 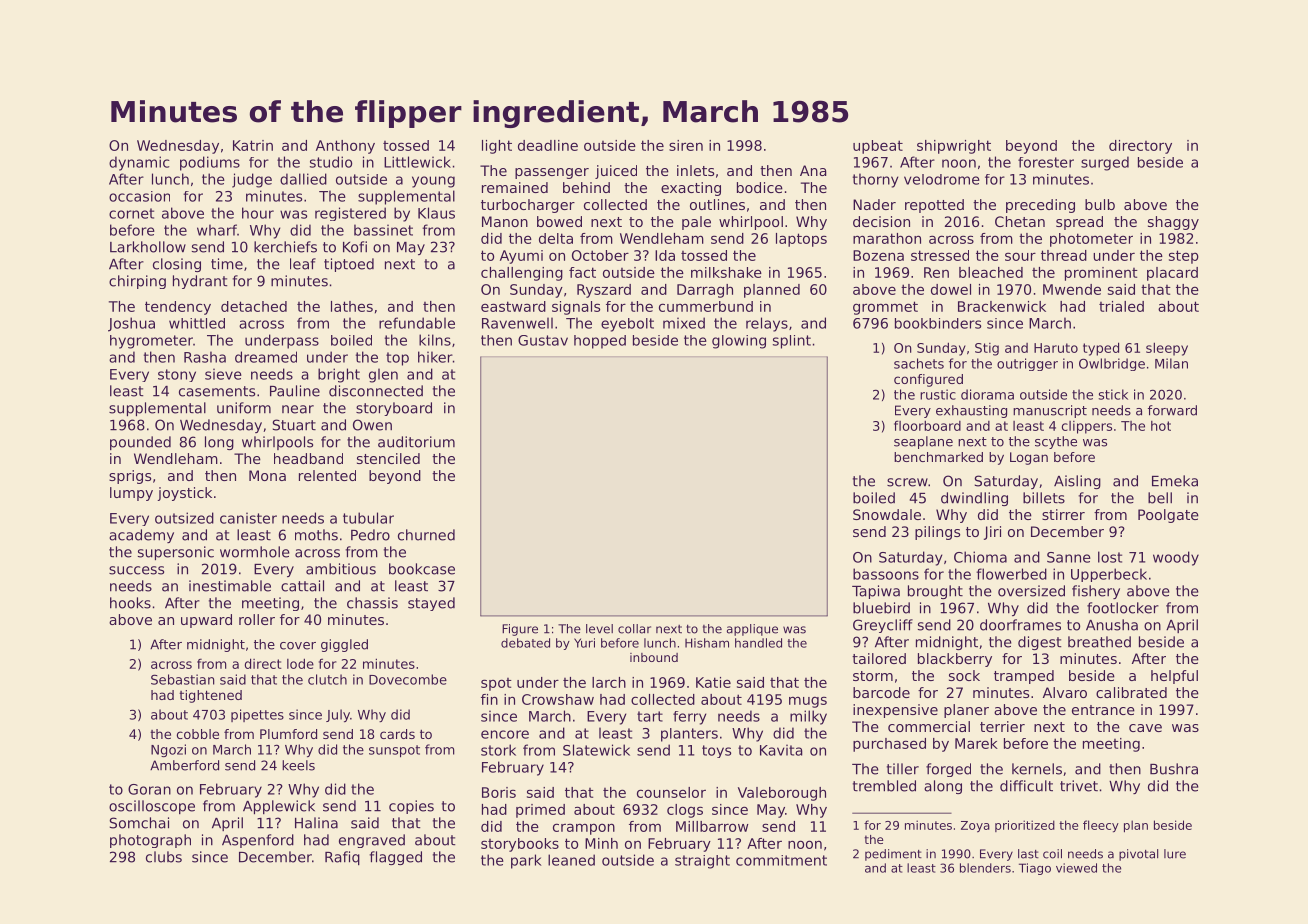 I want to click on hopped, so click(x=600, y=342).
